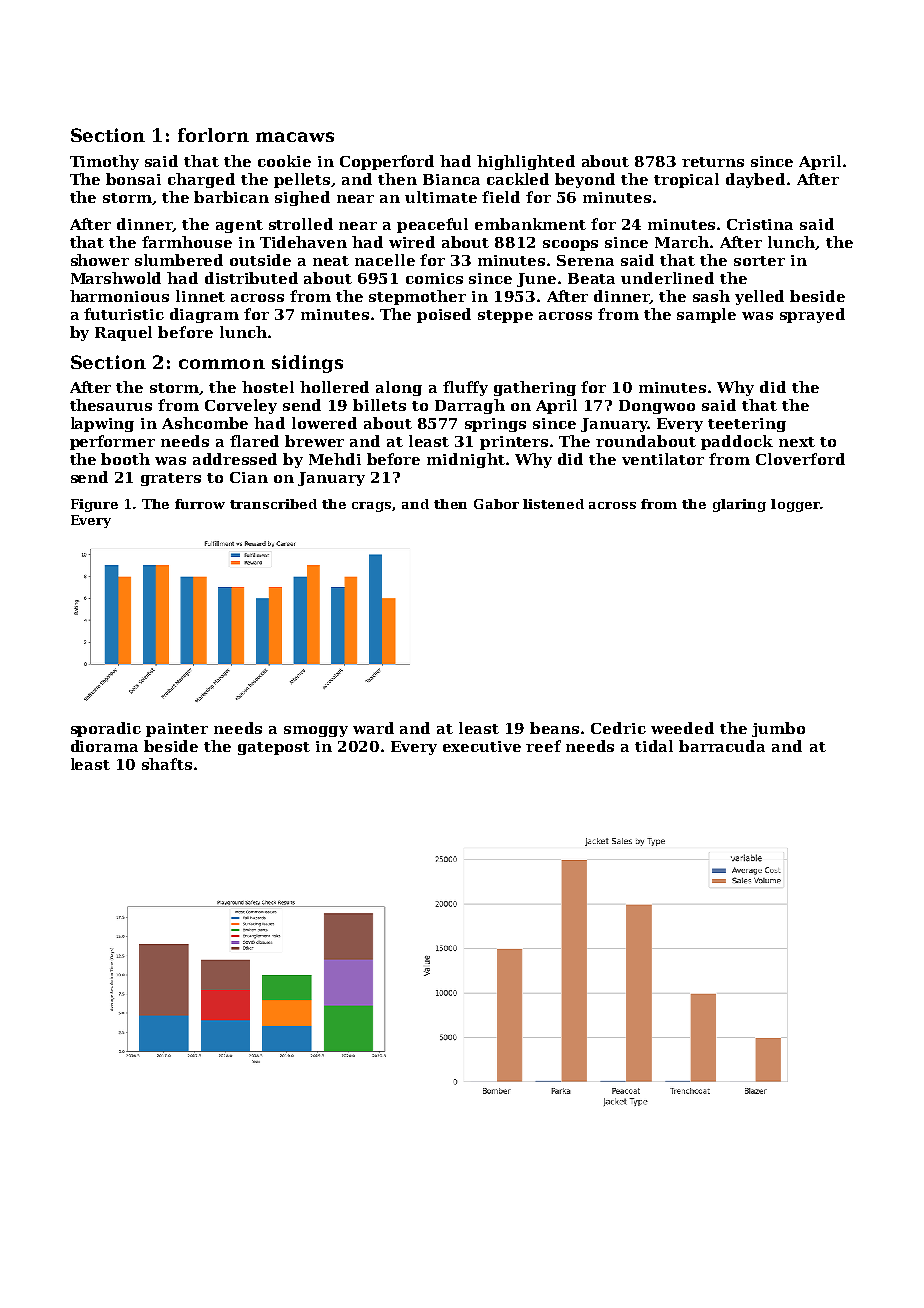 The height and width of the screenshot is (1308, 924). I want to click on returns, so click(713, 162).
